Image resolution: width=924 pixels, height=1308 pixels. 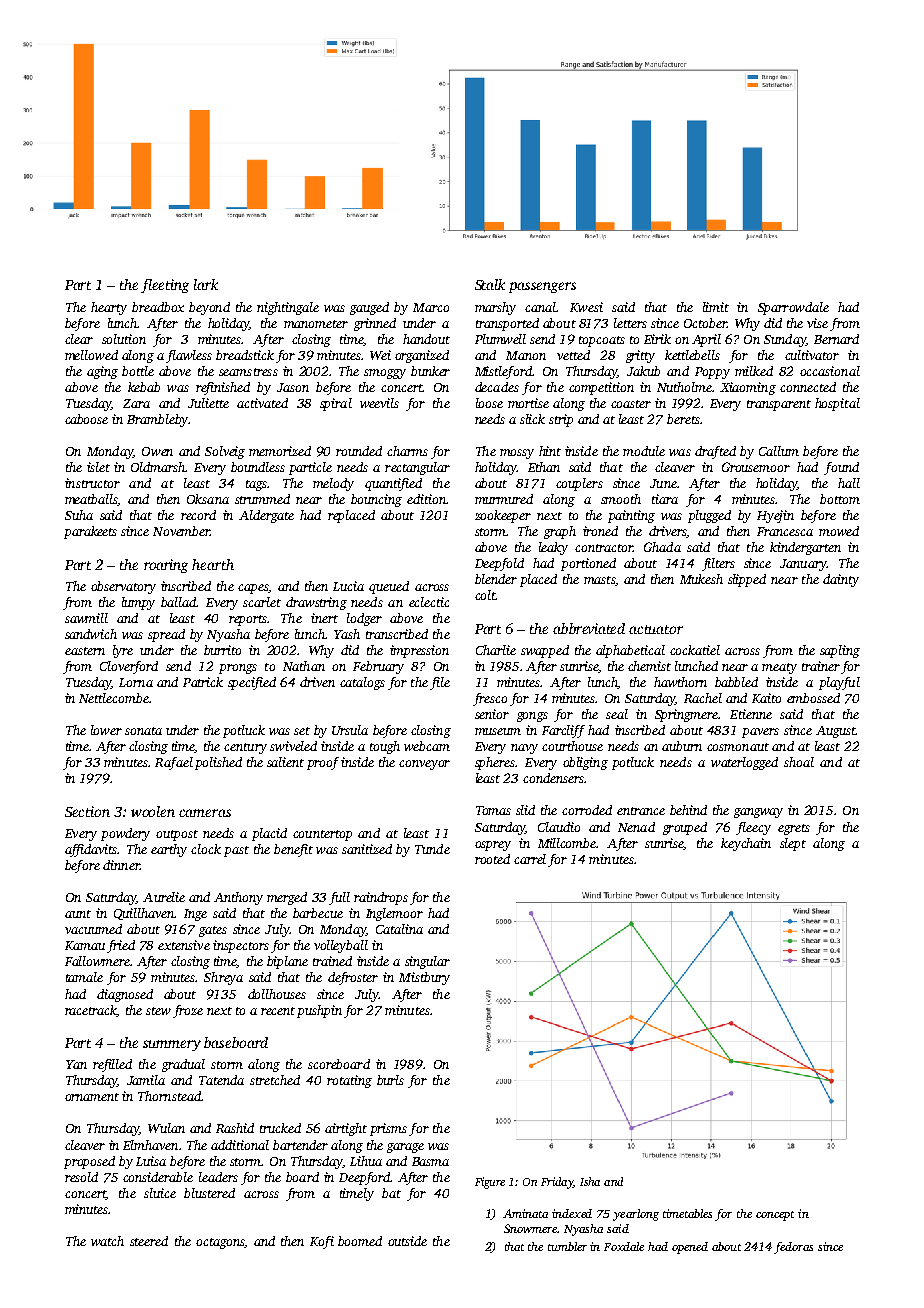 I want to click on gauged, so click(x=369, y=308).
